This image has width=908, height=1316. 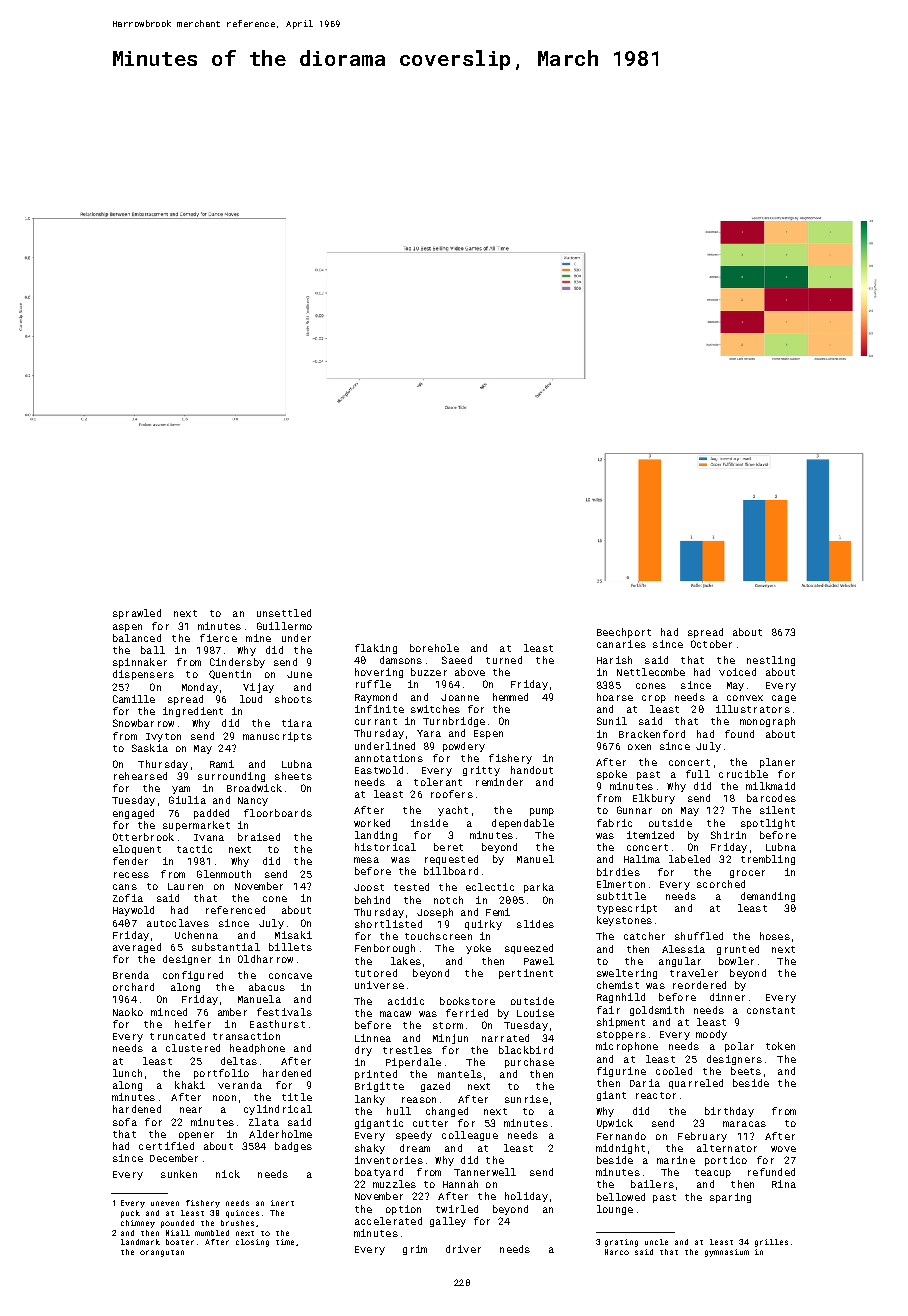 What do you see at coordinates (784, 1184) in the image?
I see `Rina` at bounding box center [784, 1184].
